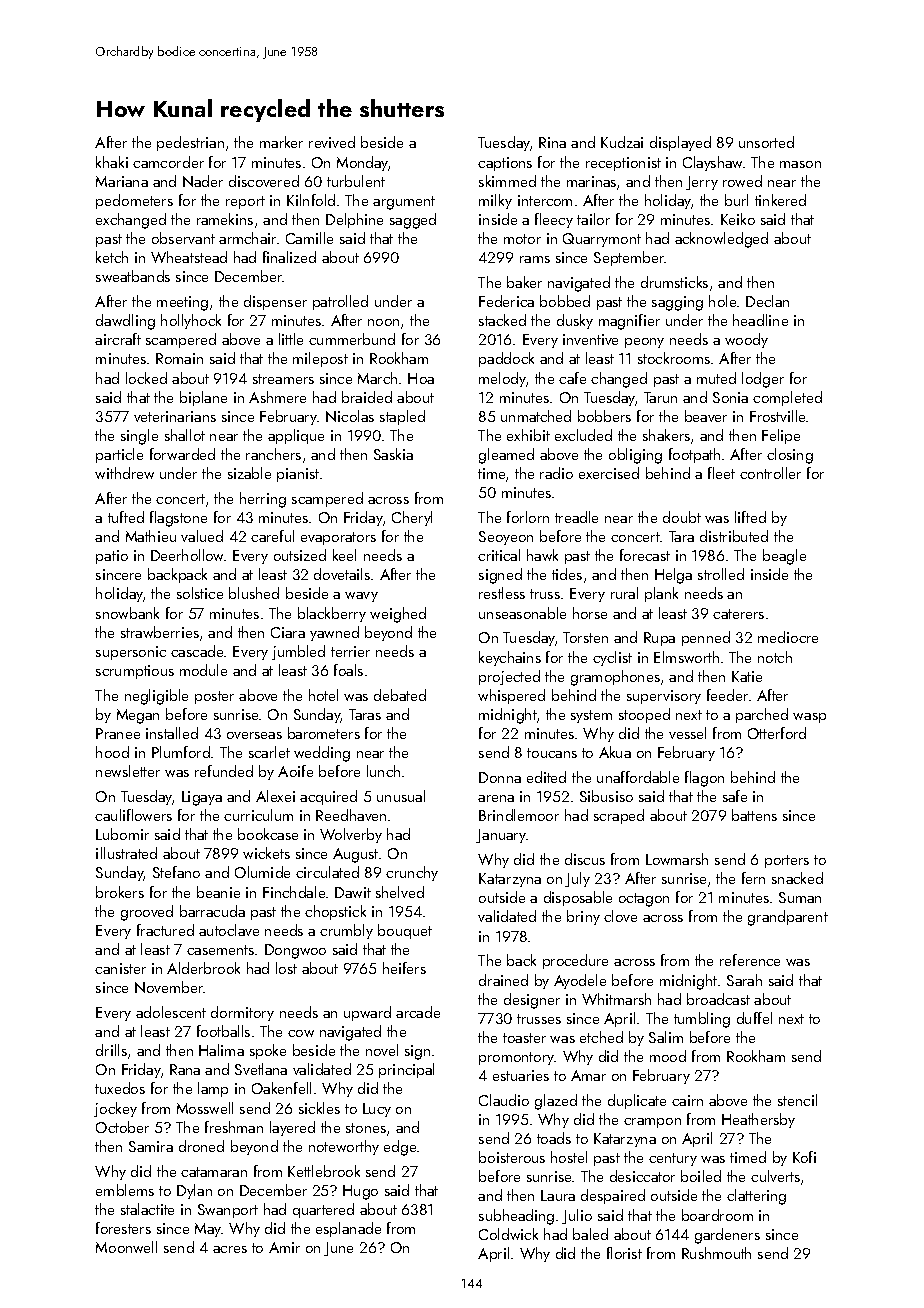 This screenshot has height=1308, width=924. What do you see at coordinates (123, 1228) in the screenshot?
I see `foresters` at bounding box center [123, 1228].
